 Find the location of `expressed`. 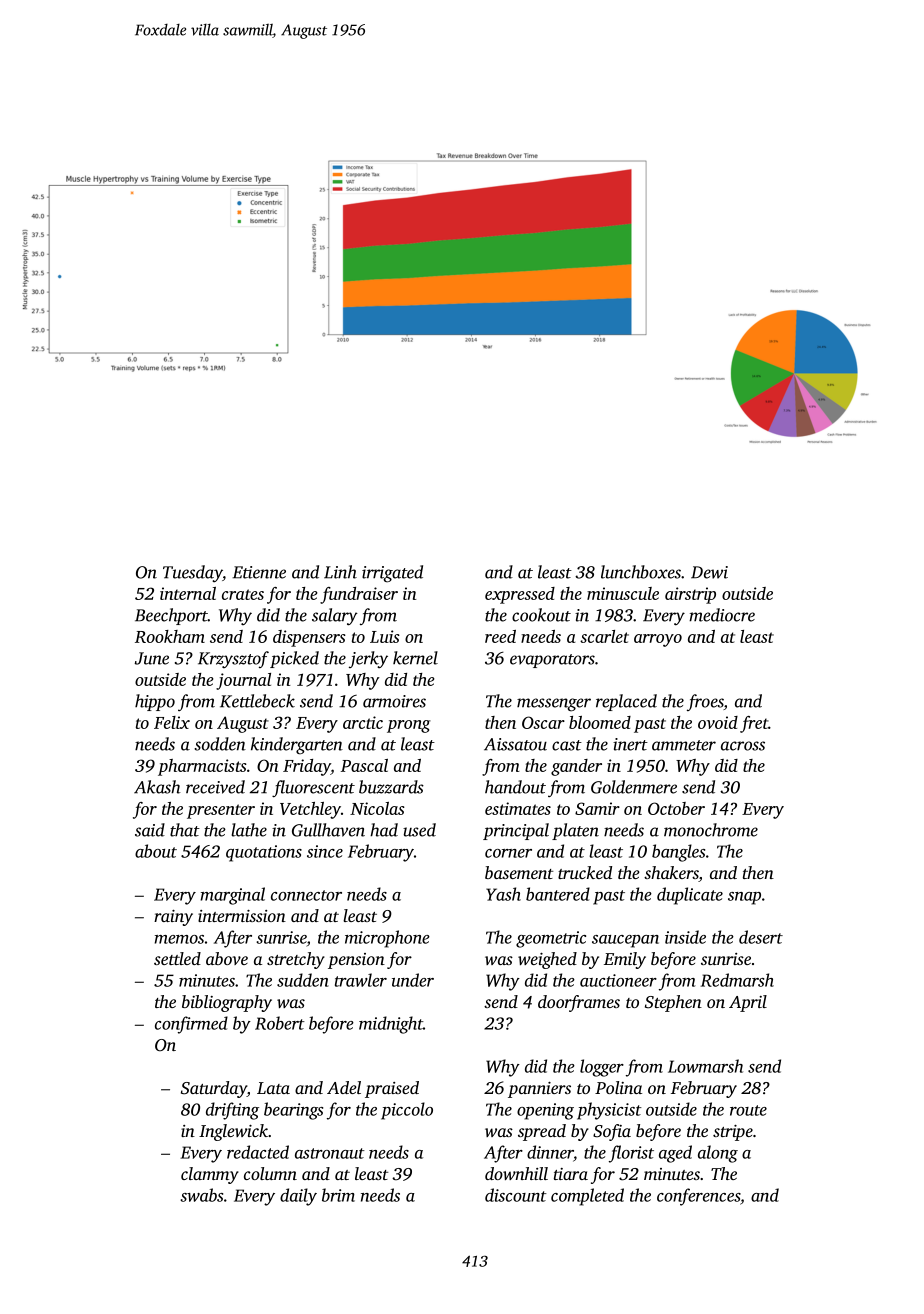

expressed is located at coordinates (520, 595).
